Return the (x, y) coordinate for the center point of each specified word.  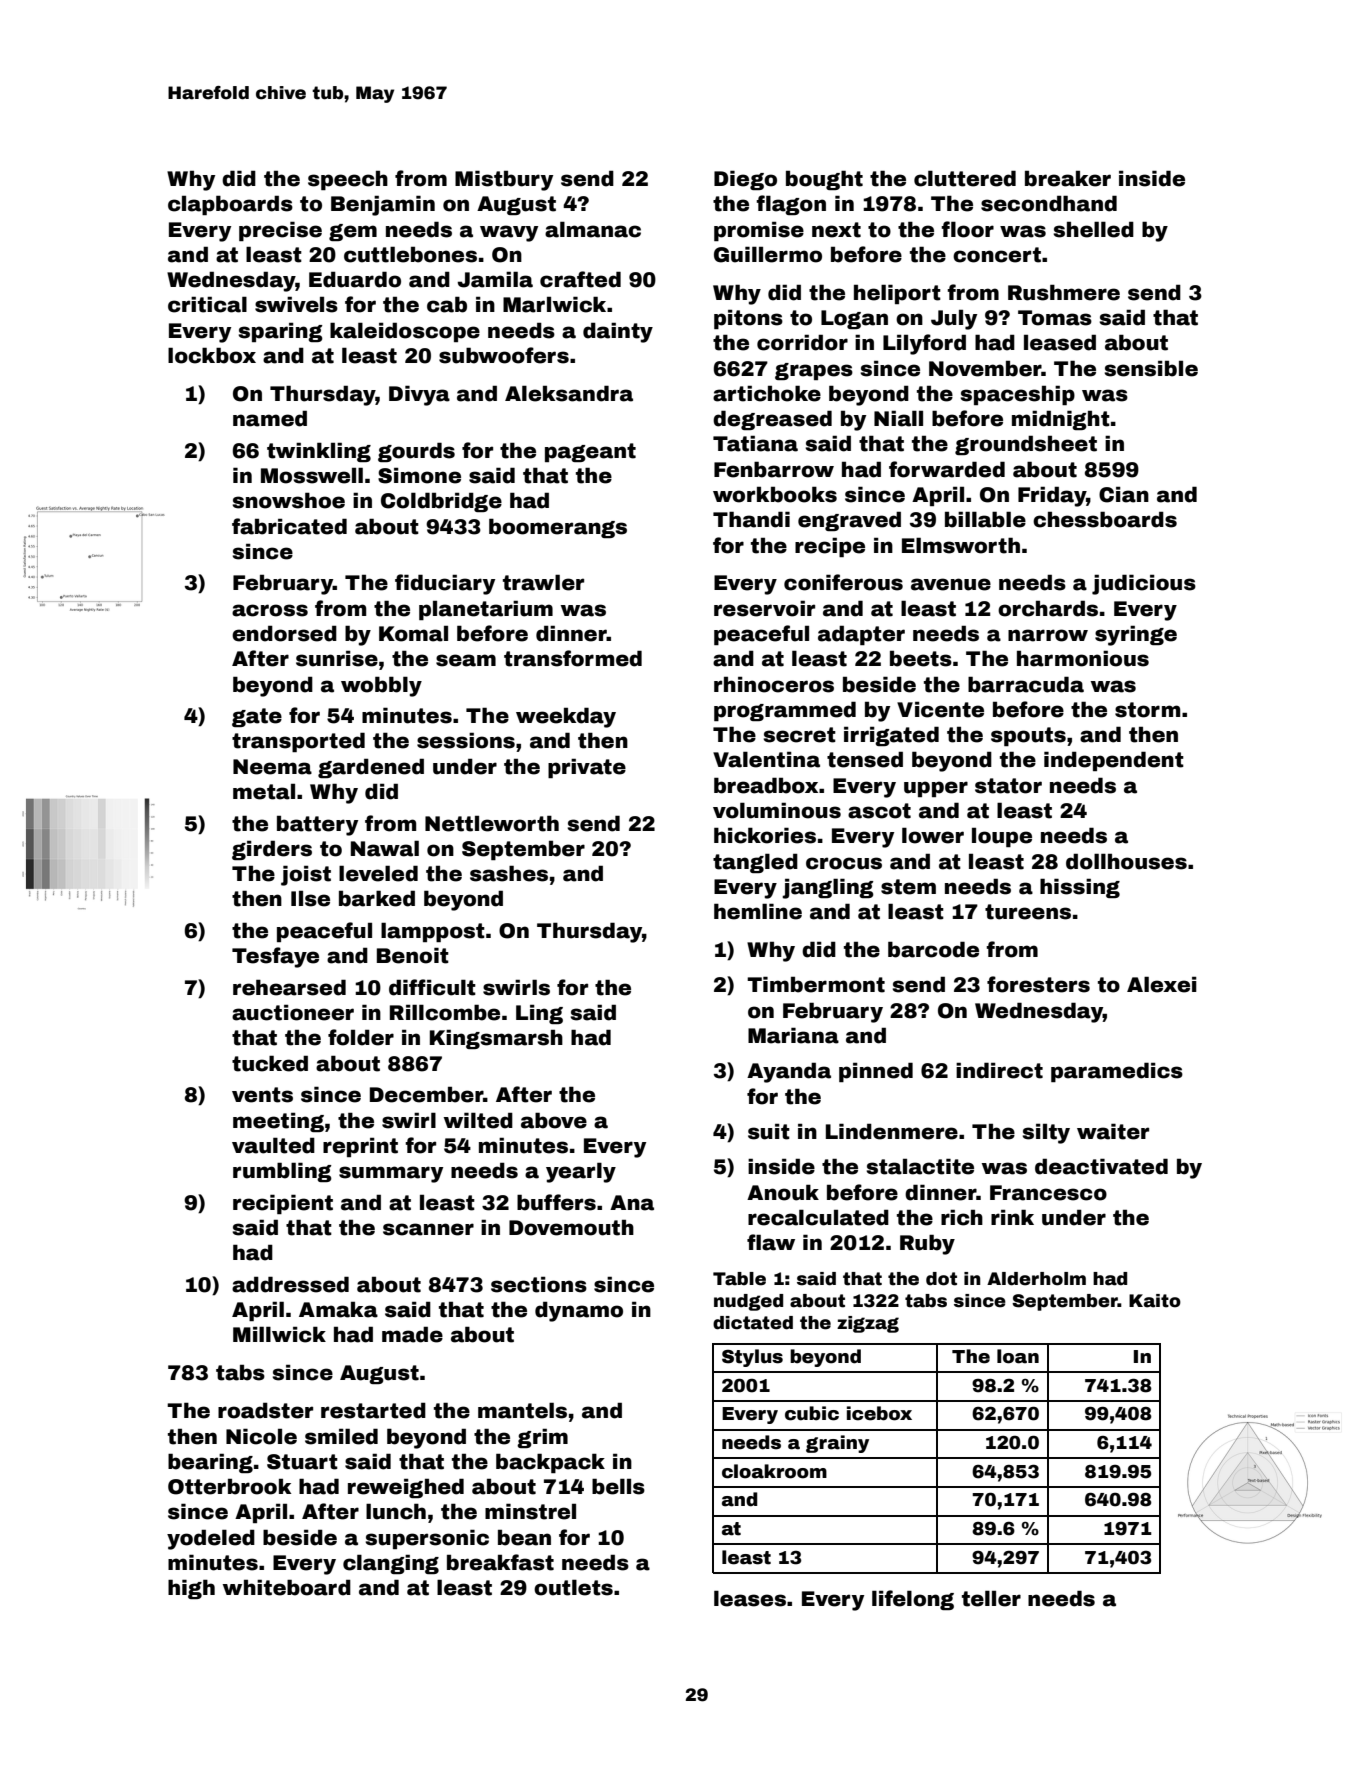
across (270, 610)
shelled (1093, 229)
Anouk (783, 1192)
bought (824, 180)
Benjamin (383, 205)
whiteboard (287, 1587)
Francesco (1048, 1193)
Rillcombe (445, 1012)
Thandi (751, 519)
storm (1147, 710)
